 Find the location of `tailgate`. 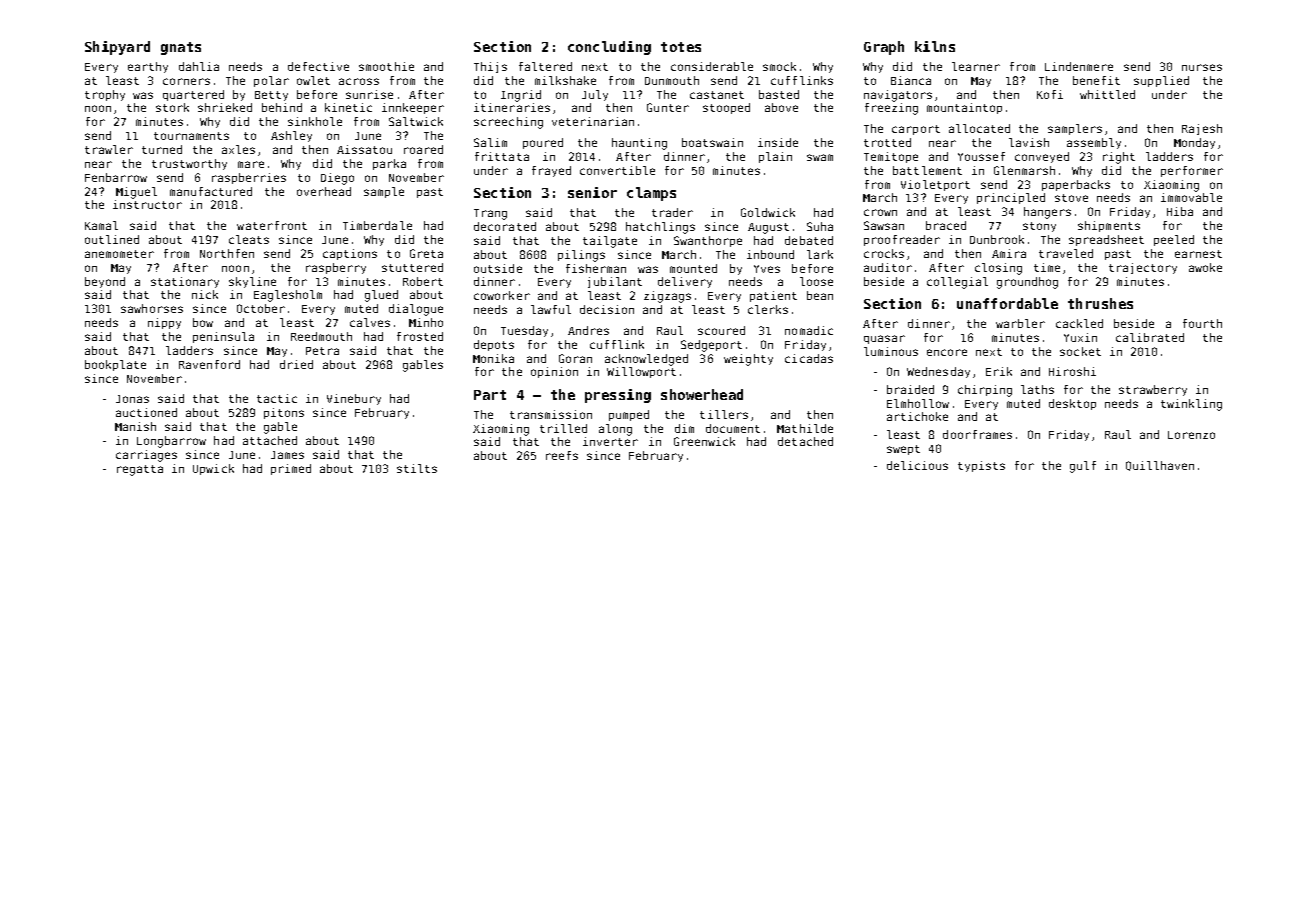

tailgate is located at coordinates (610, 242).
